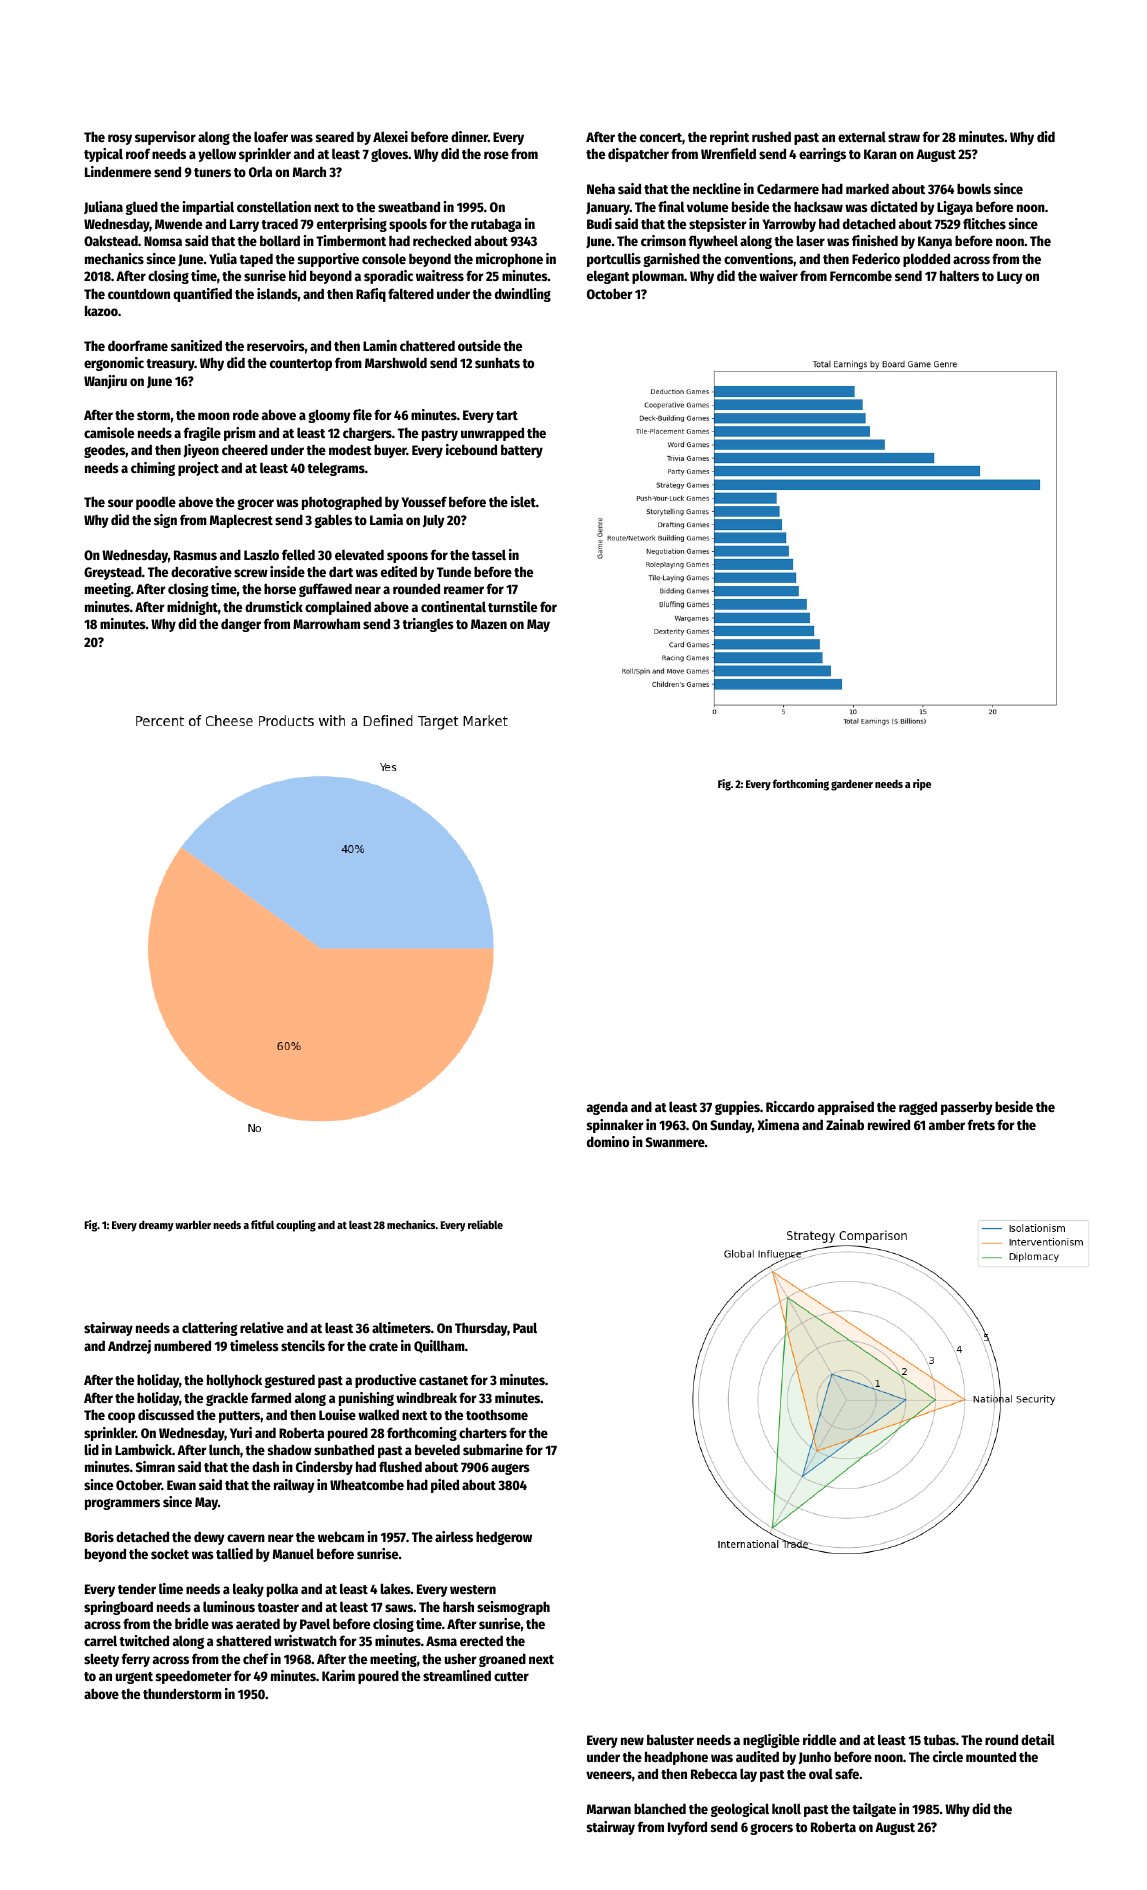  Describe the element at coordinates (192, 608) in the image. I see `midnight` at that location.
